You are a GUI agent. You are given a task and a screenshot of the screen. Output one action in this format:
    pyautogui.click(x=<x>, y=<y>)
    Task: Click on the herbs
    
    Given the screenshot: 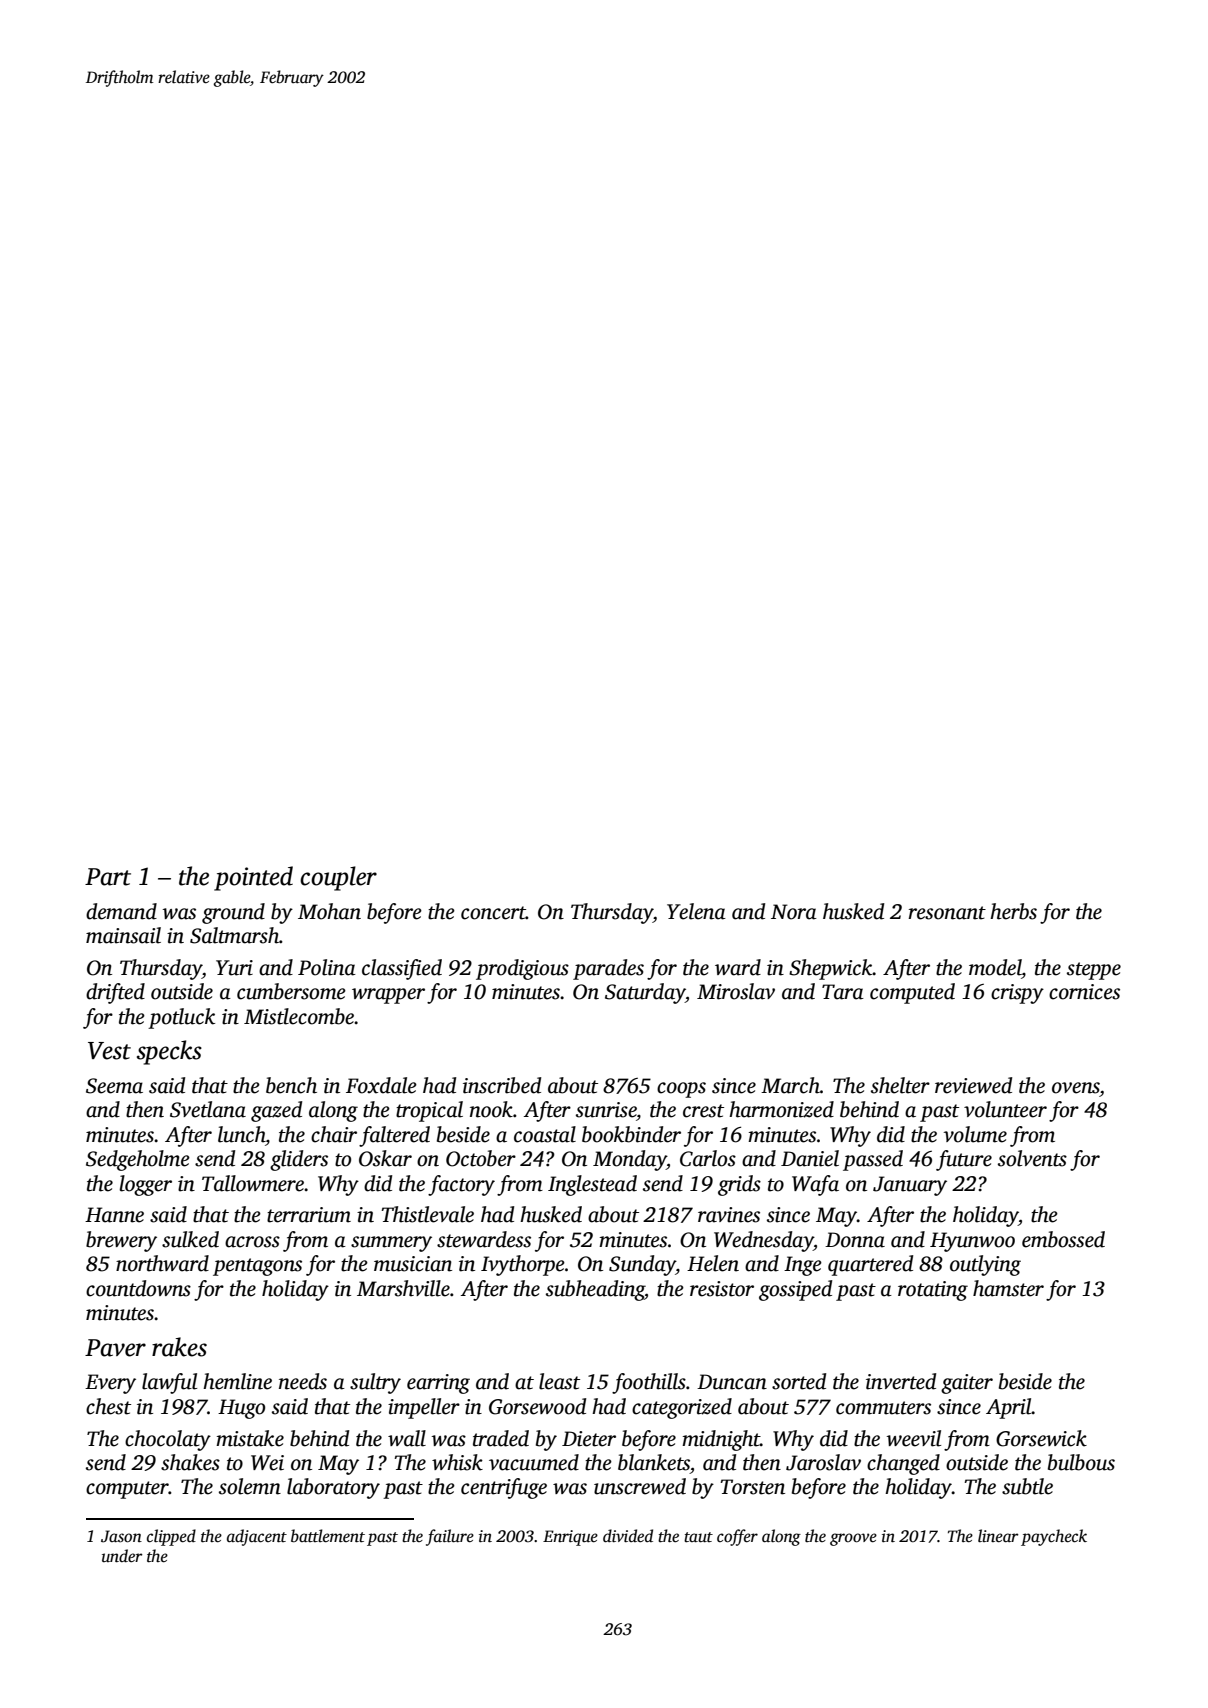 What is the action you would take?
    pyautogui.click(x=1013, y=911)
